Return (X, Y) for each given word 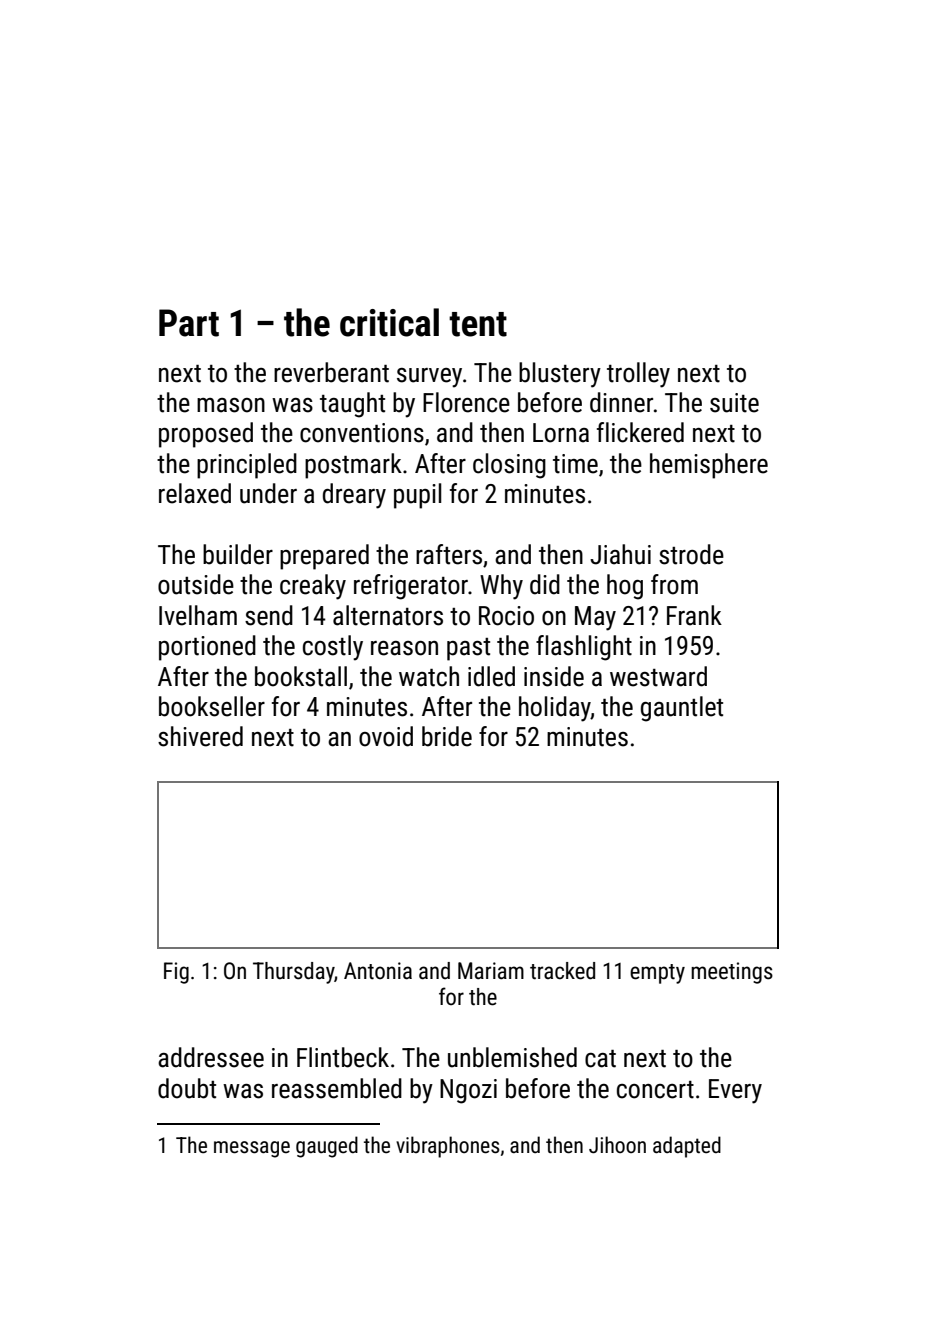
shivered (200, 736)
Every (735, 1091)
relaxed (195, 493)
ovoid (386, 736)
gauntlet (682, 709)
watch (429, 676)
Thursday (294, 973)
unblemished (512, 1057)
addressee (211, 1057)
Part (189, 323)
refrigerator (411, 587)
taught (352, 405)
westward (658, 676)
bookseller (212, 706)
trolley (638, 375)
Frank (694, 615)
